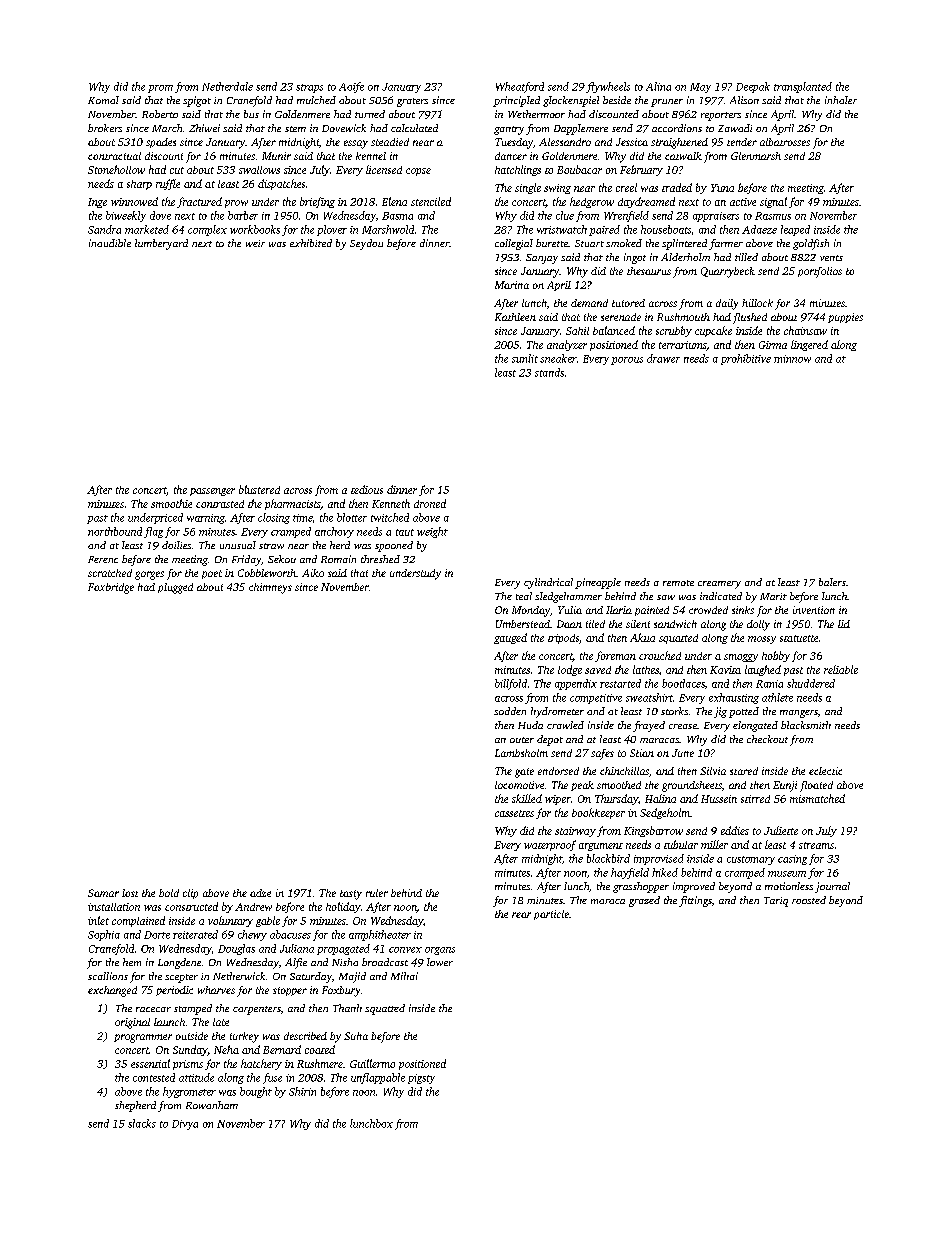  Describe the element at coordinates (520, 87) in the image. I see `Wheatford` at that location.
